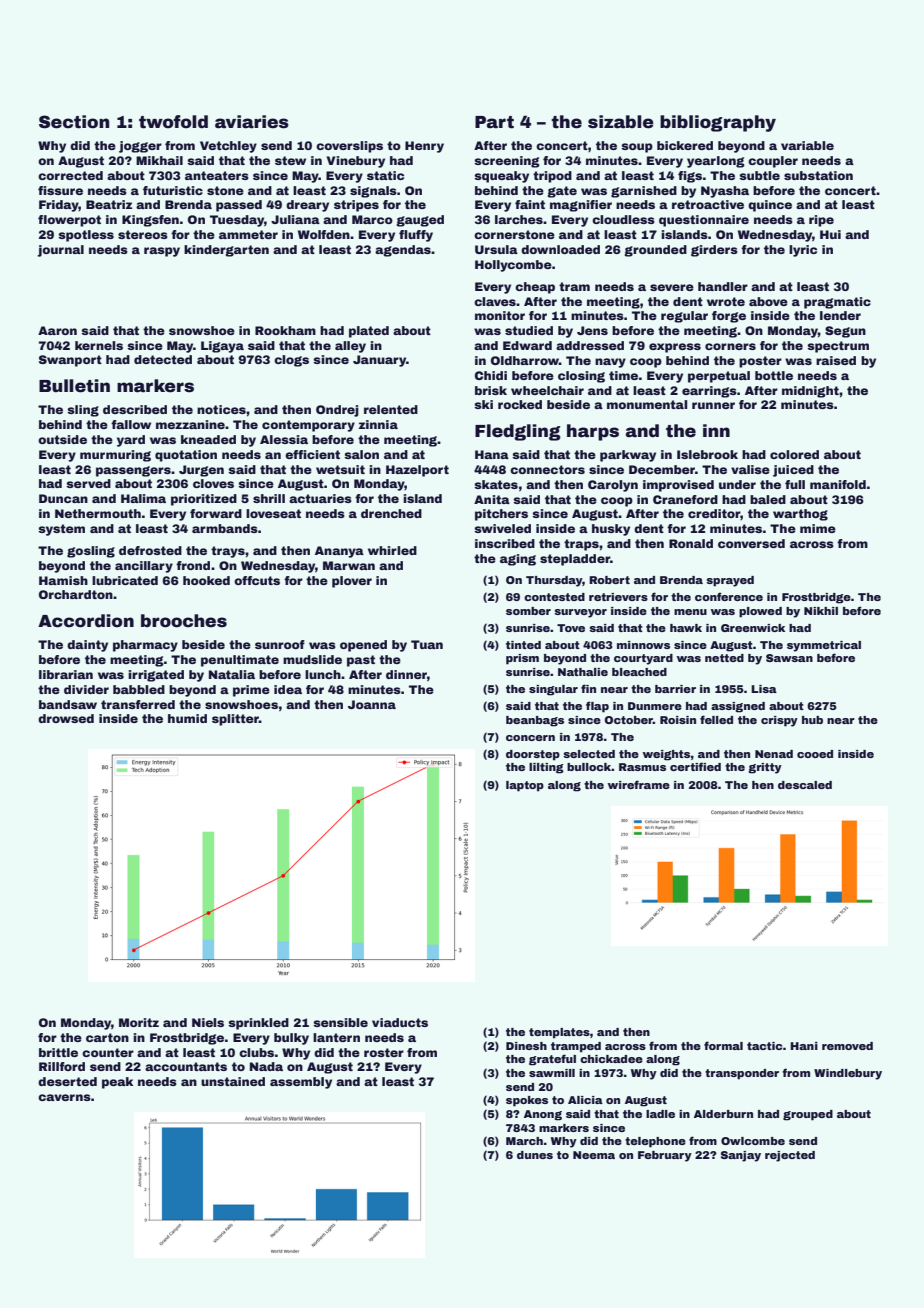 This screenshot has height=1308, width=924. I want to click on viaducts, so click(400, 1022).
